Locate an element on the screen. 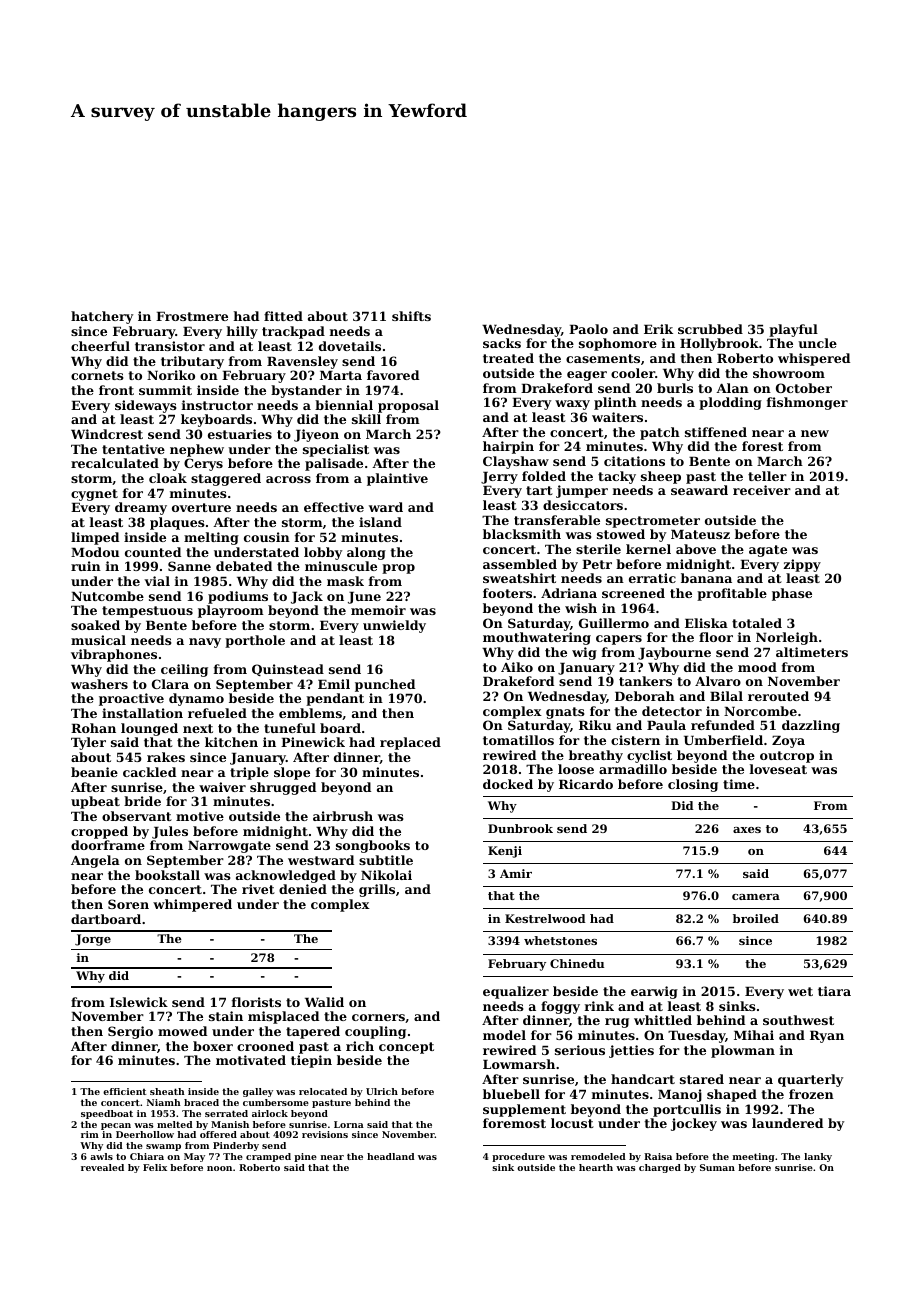  awls is located at coordinates (101, 1156).
